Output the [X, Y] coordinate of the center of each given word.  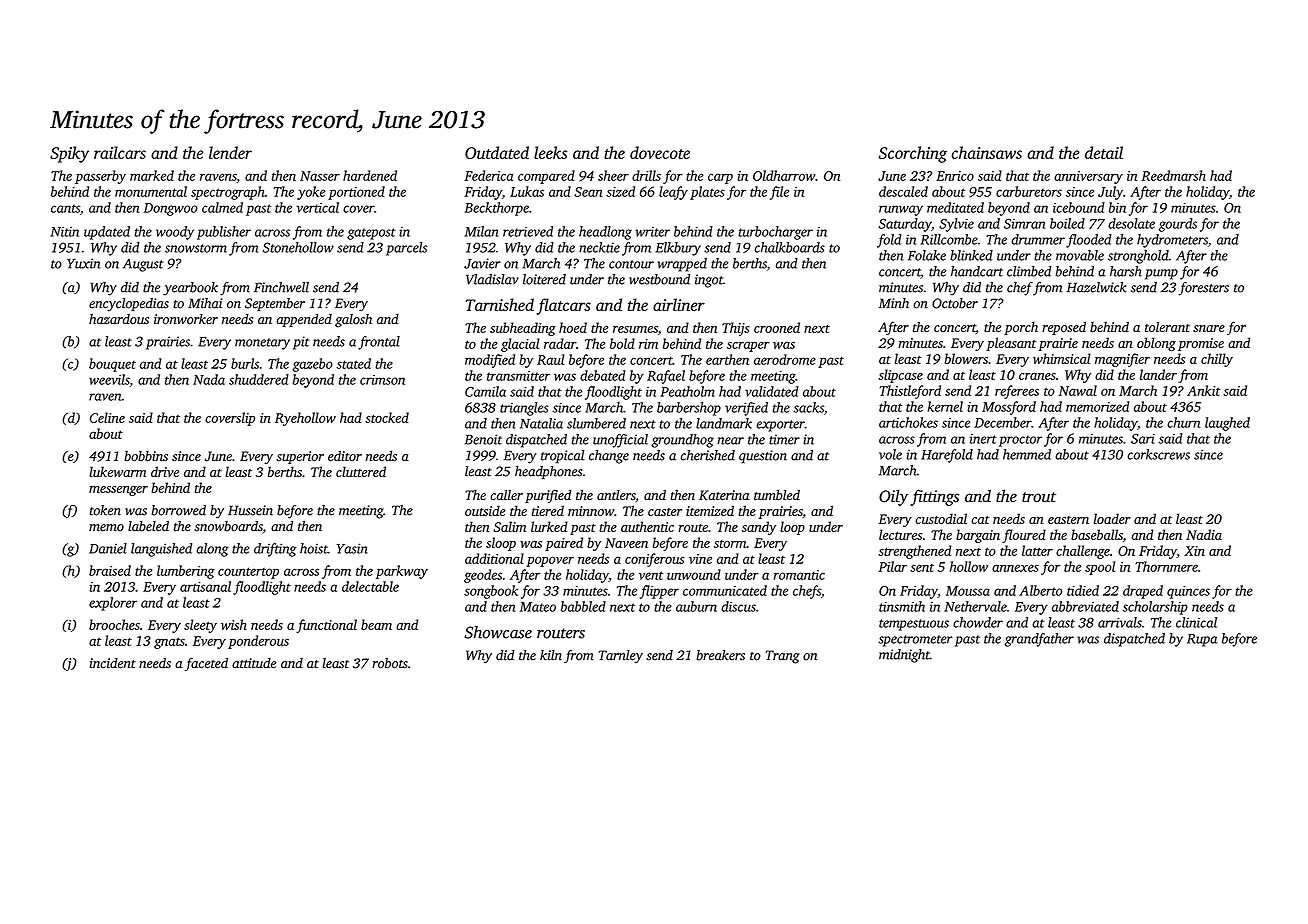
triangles [524, 409]
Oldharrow [784, 175]
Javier [482, 263]
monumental [151, 191]
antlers [616, 495]
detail [1104, 152]
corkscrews [1158, 454]
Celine [107, 417]
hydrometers [1172, 241]
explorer [113, 604]
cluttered [361, 471]
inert [983, 439]
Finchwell [281, 287]
